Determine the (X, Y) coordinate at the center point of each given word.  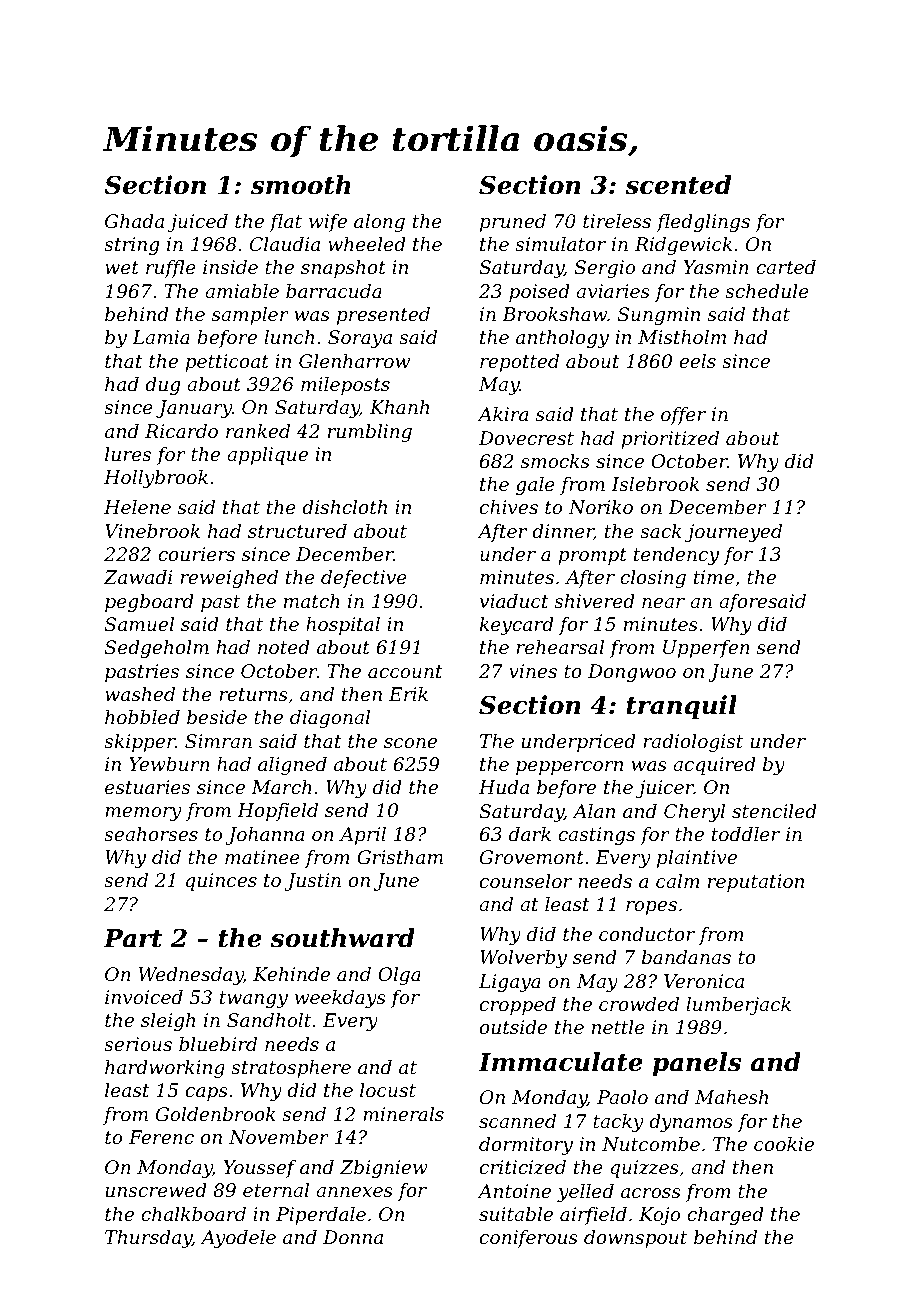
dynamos (691, 1123)
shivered (594, 601)
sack (661, 531)
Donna (353, 1237)
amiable (242, 291)
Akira (502, 414)
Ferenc (161, 1137)
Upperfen (706, 649)
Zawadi (138, 577)
